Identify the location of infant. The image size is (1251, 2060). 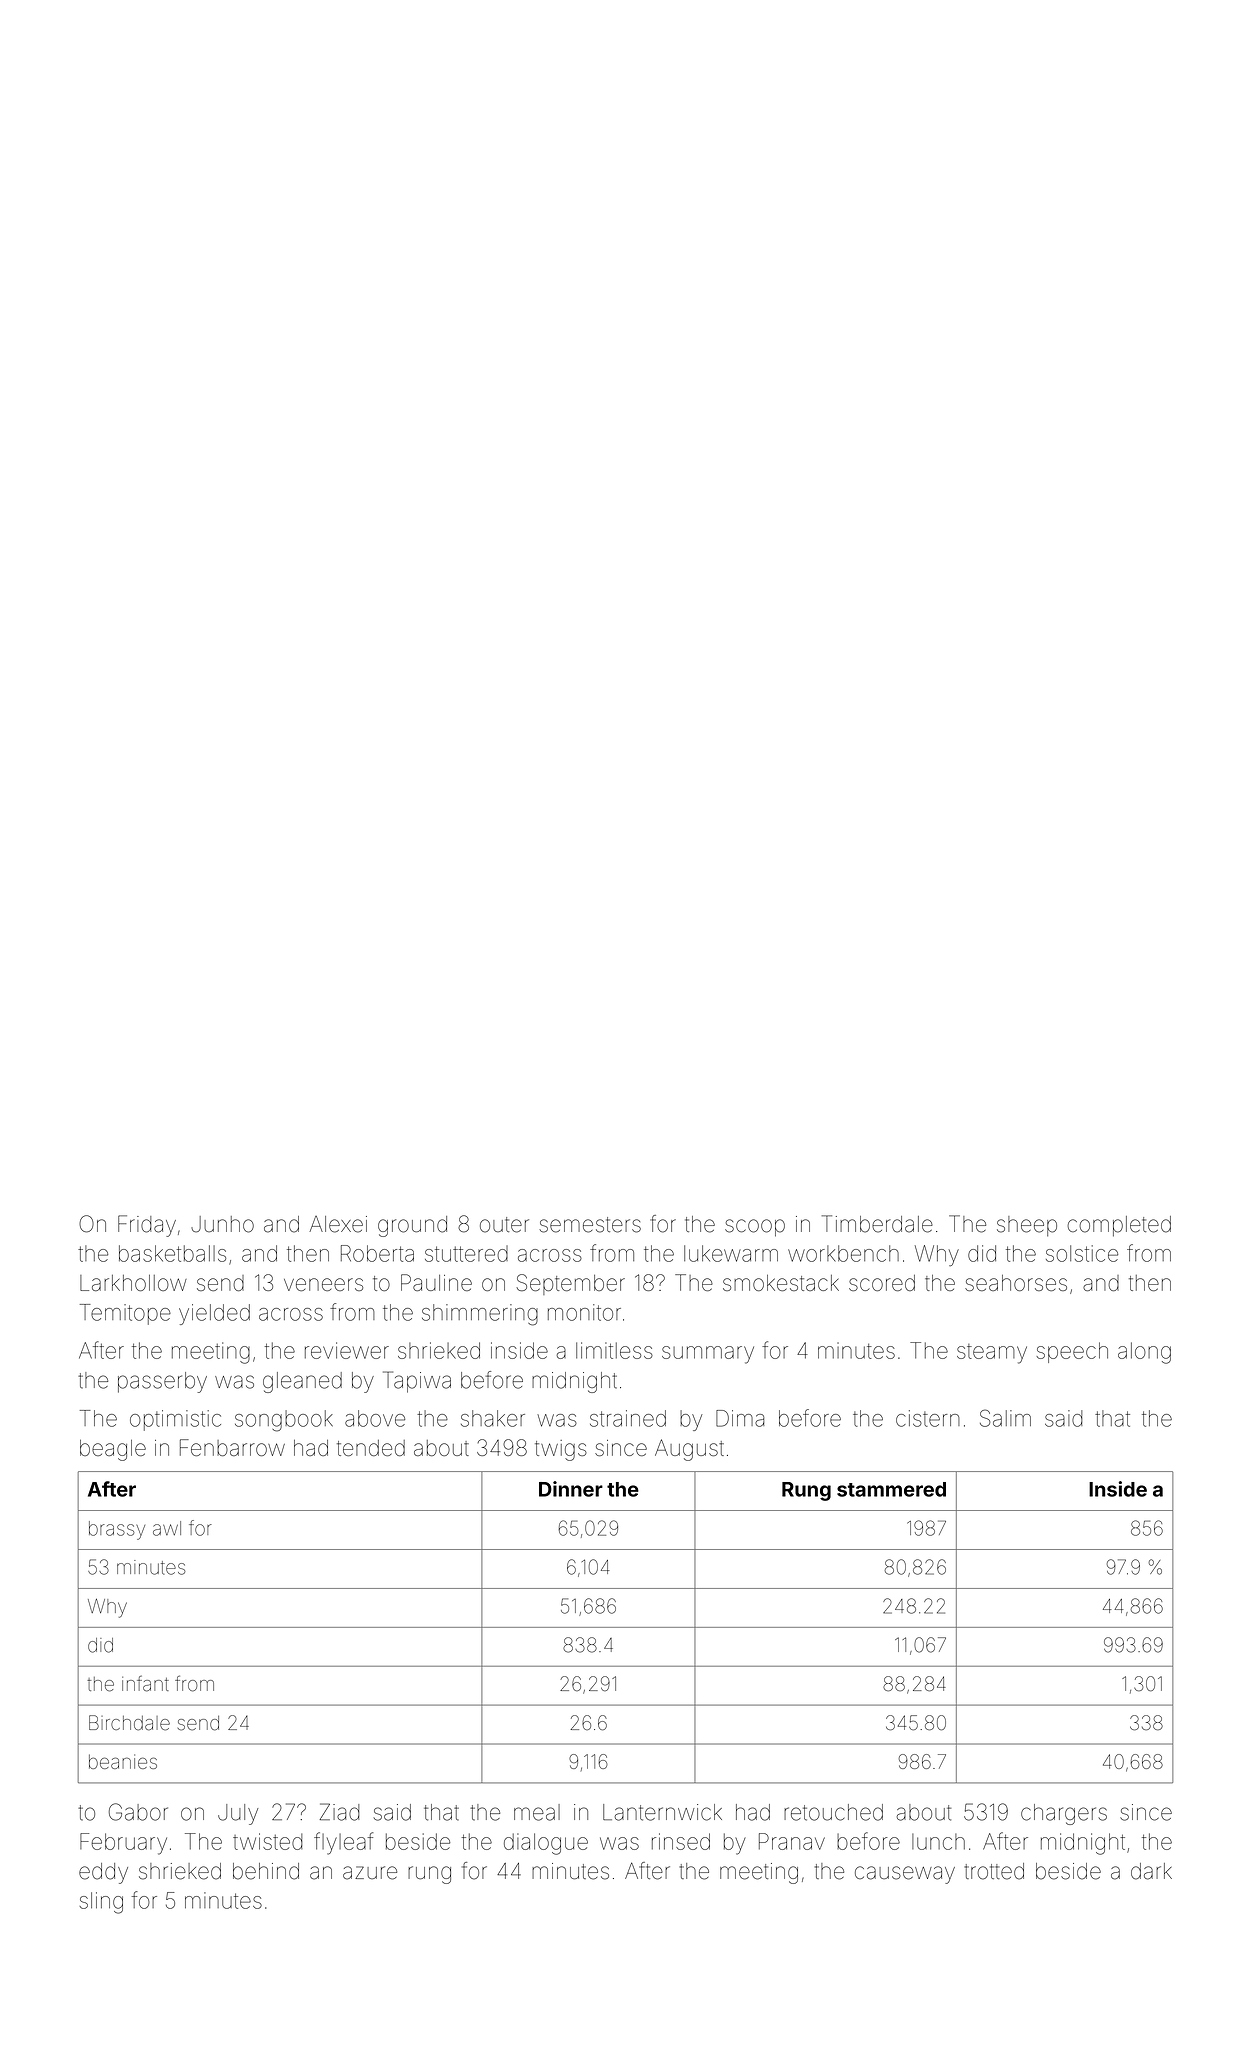
(145, 1684).
